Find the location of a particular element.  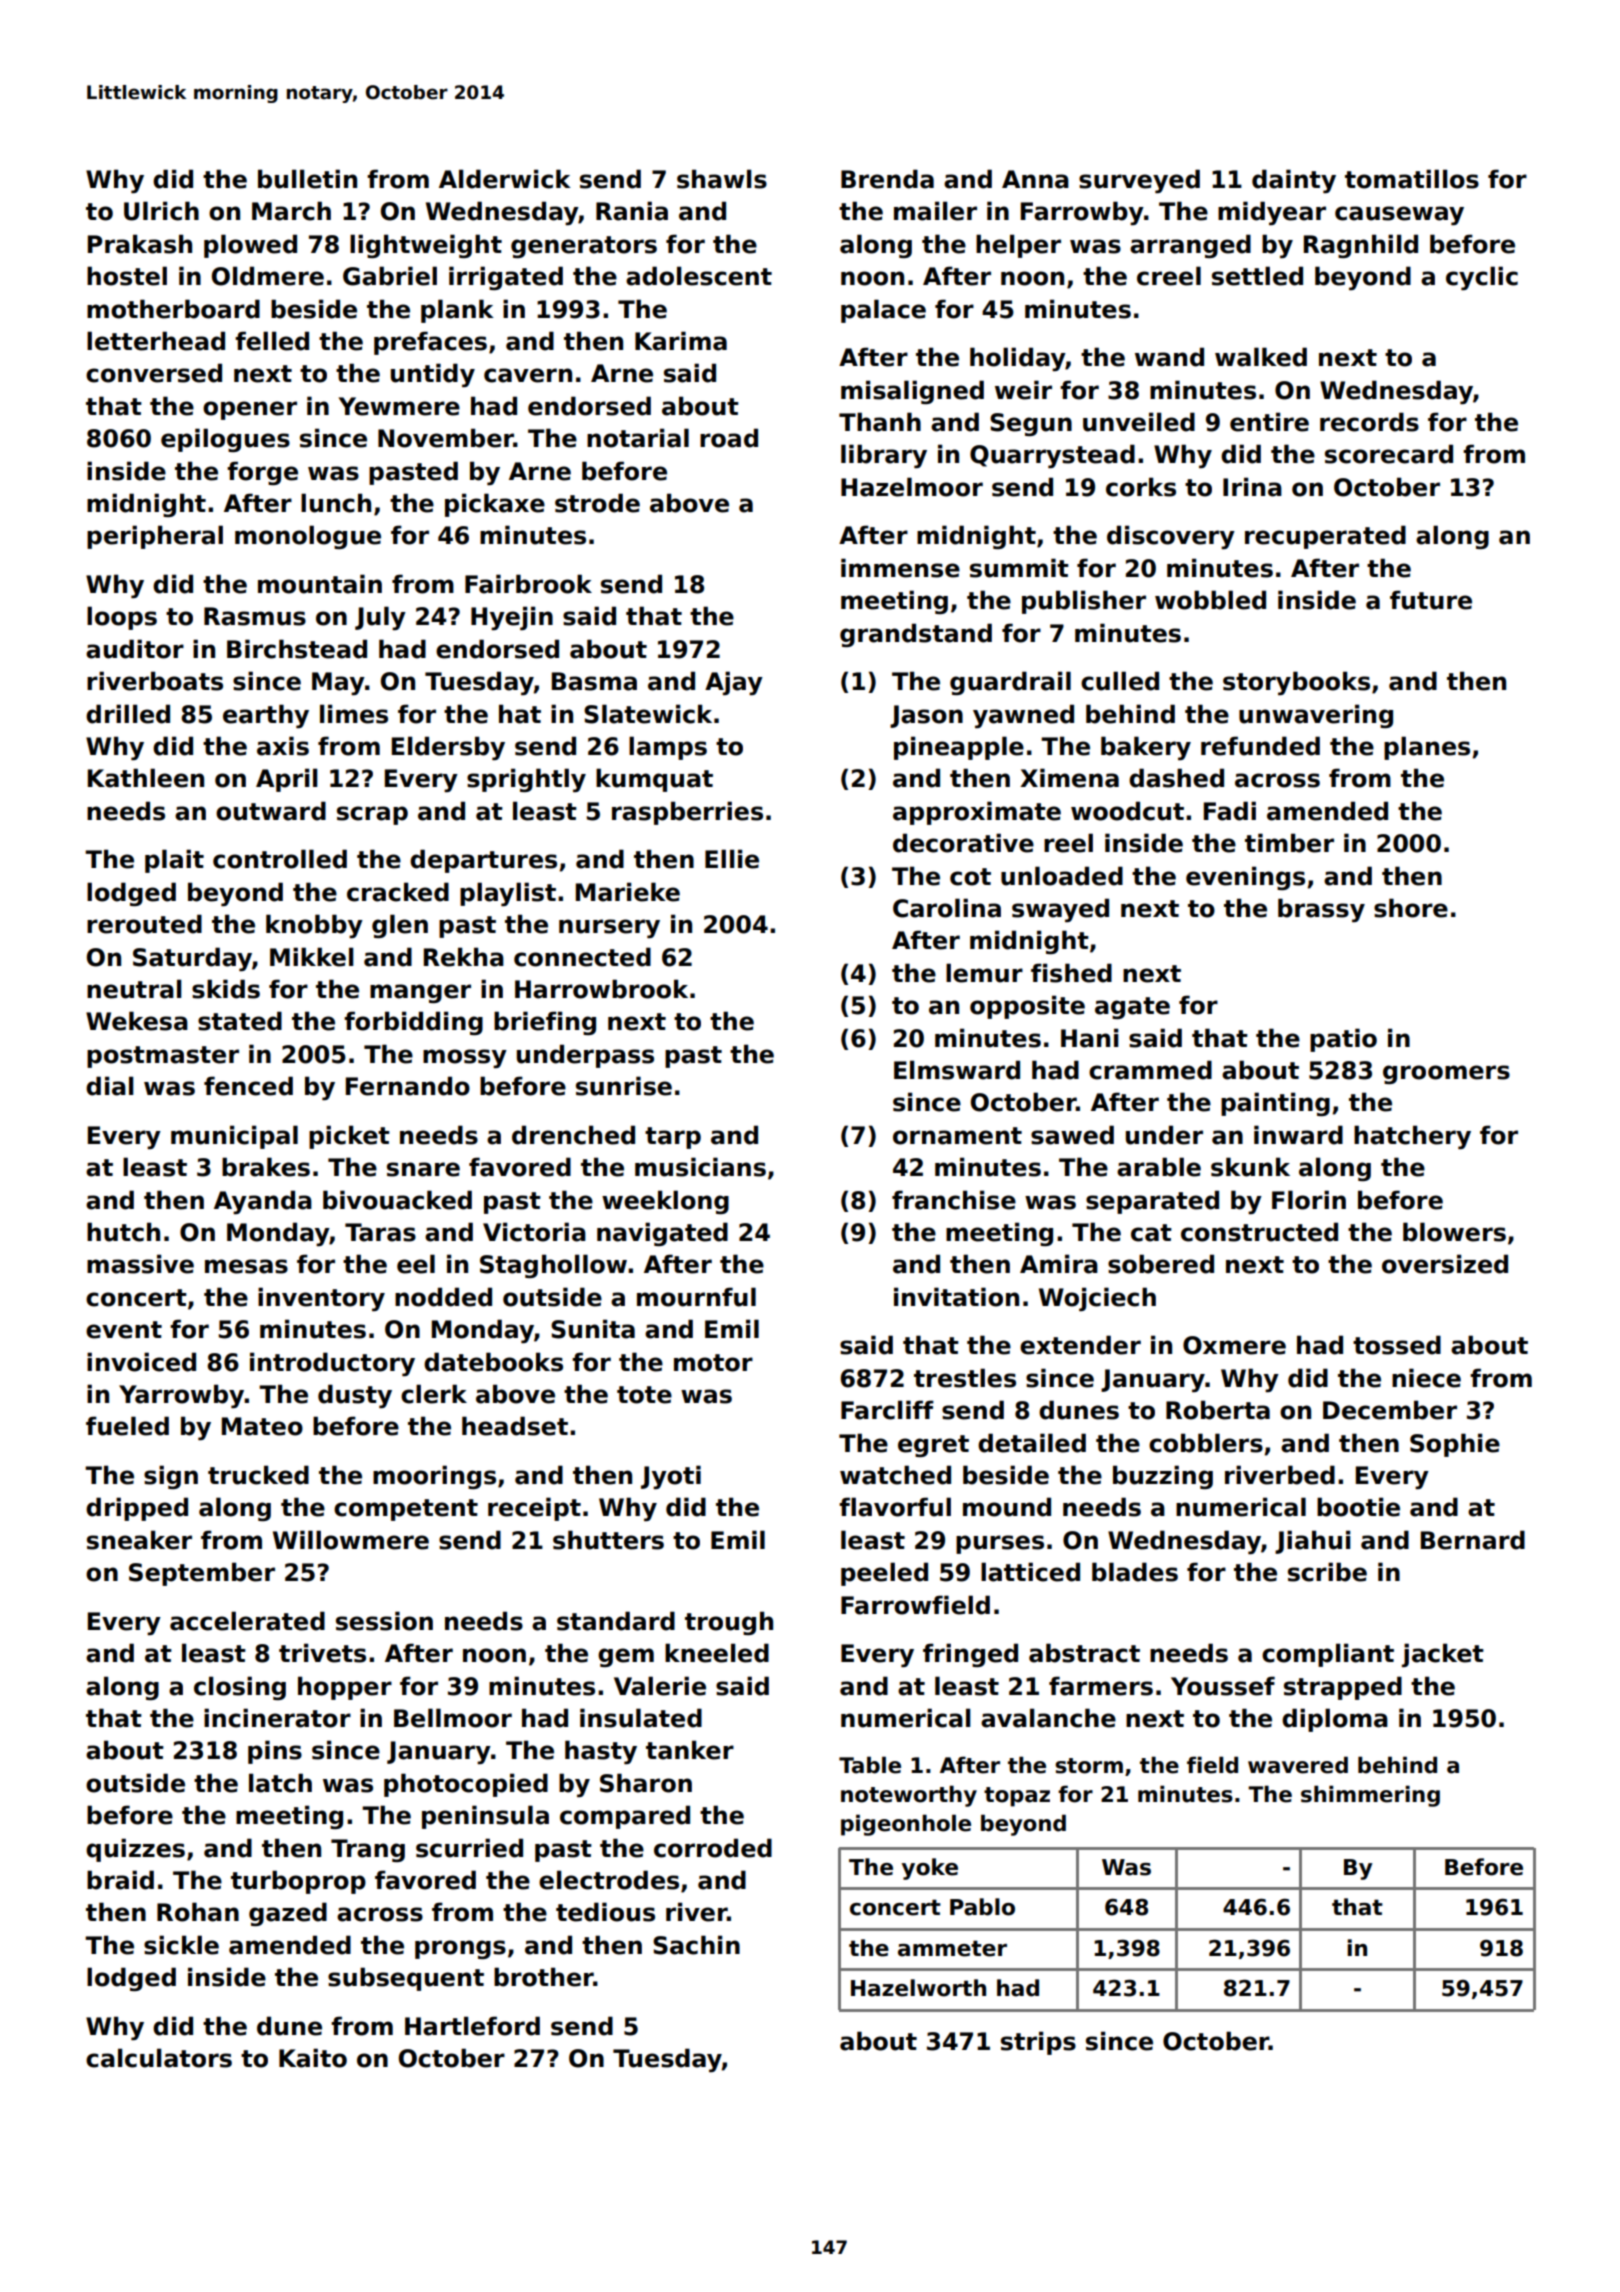

motherboard is located at coordinates (173, 309).
